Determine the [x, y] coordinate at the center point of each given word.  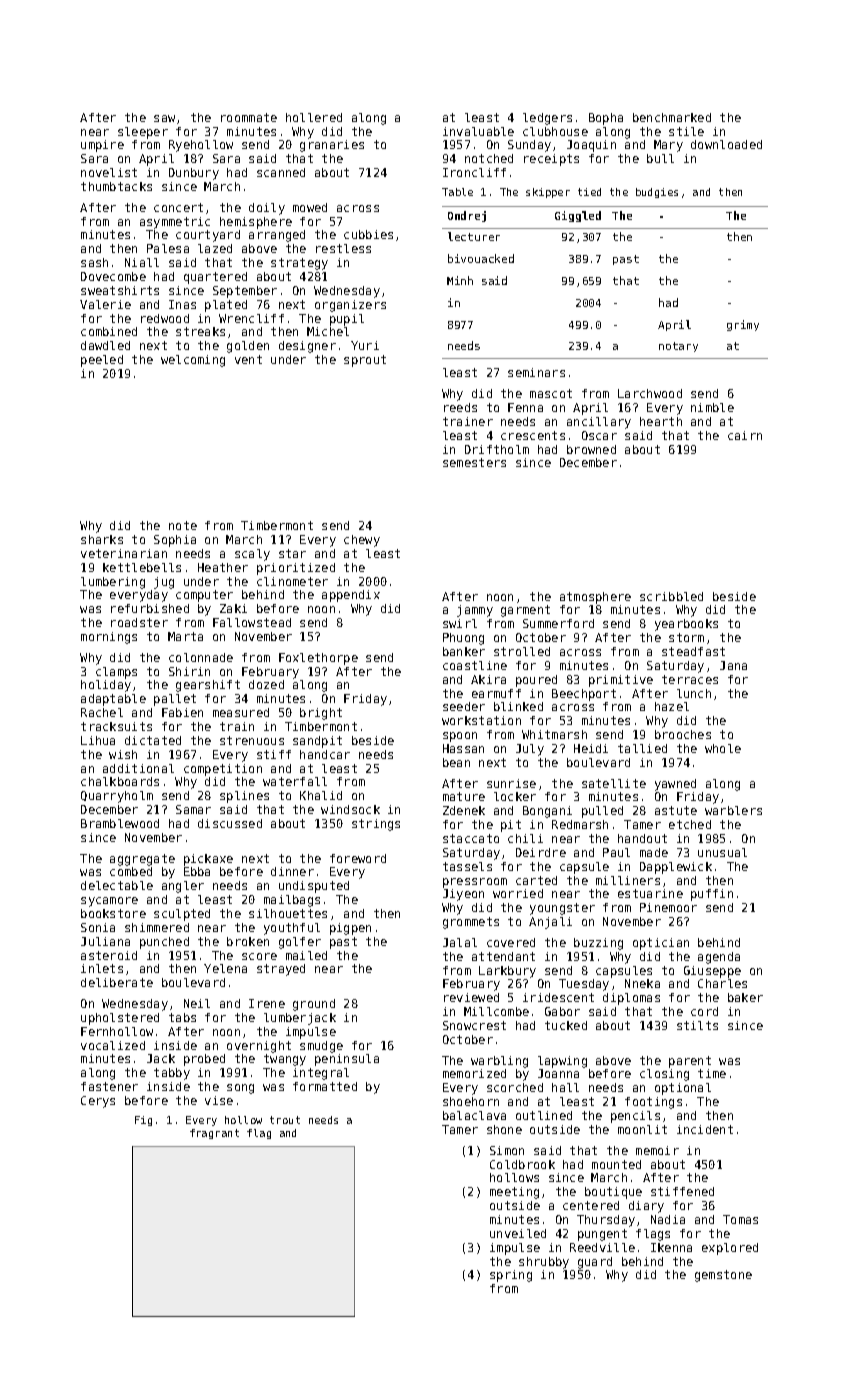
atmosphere [595, 598]
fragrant [214, 1134]
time [712, 1073]
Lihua [98, 740]
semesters [474, 462]
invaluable [478, 131]
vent [248, 359]
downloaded [726, 144]
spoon [460, 737]
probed [204, 1060]
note [183, 525]
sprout [365, 361]
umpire [102, 146]
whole [723, 748]
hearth [661, 421]
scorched [515, 1087]
